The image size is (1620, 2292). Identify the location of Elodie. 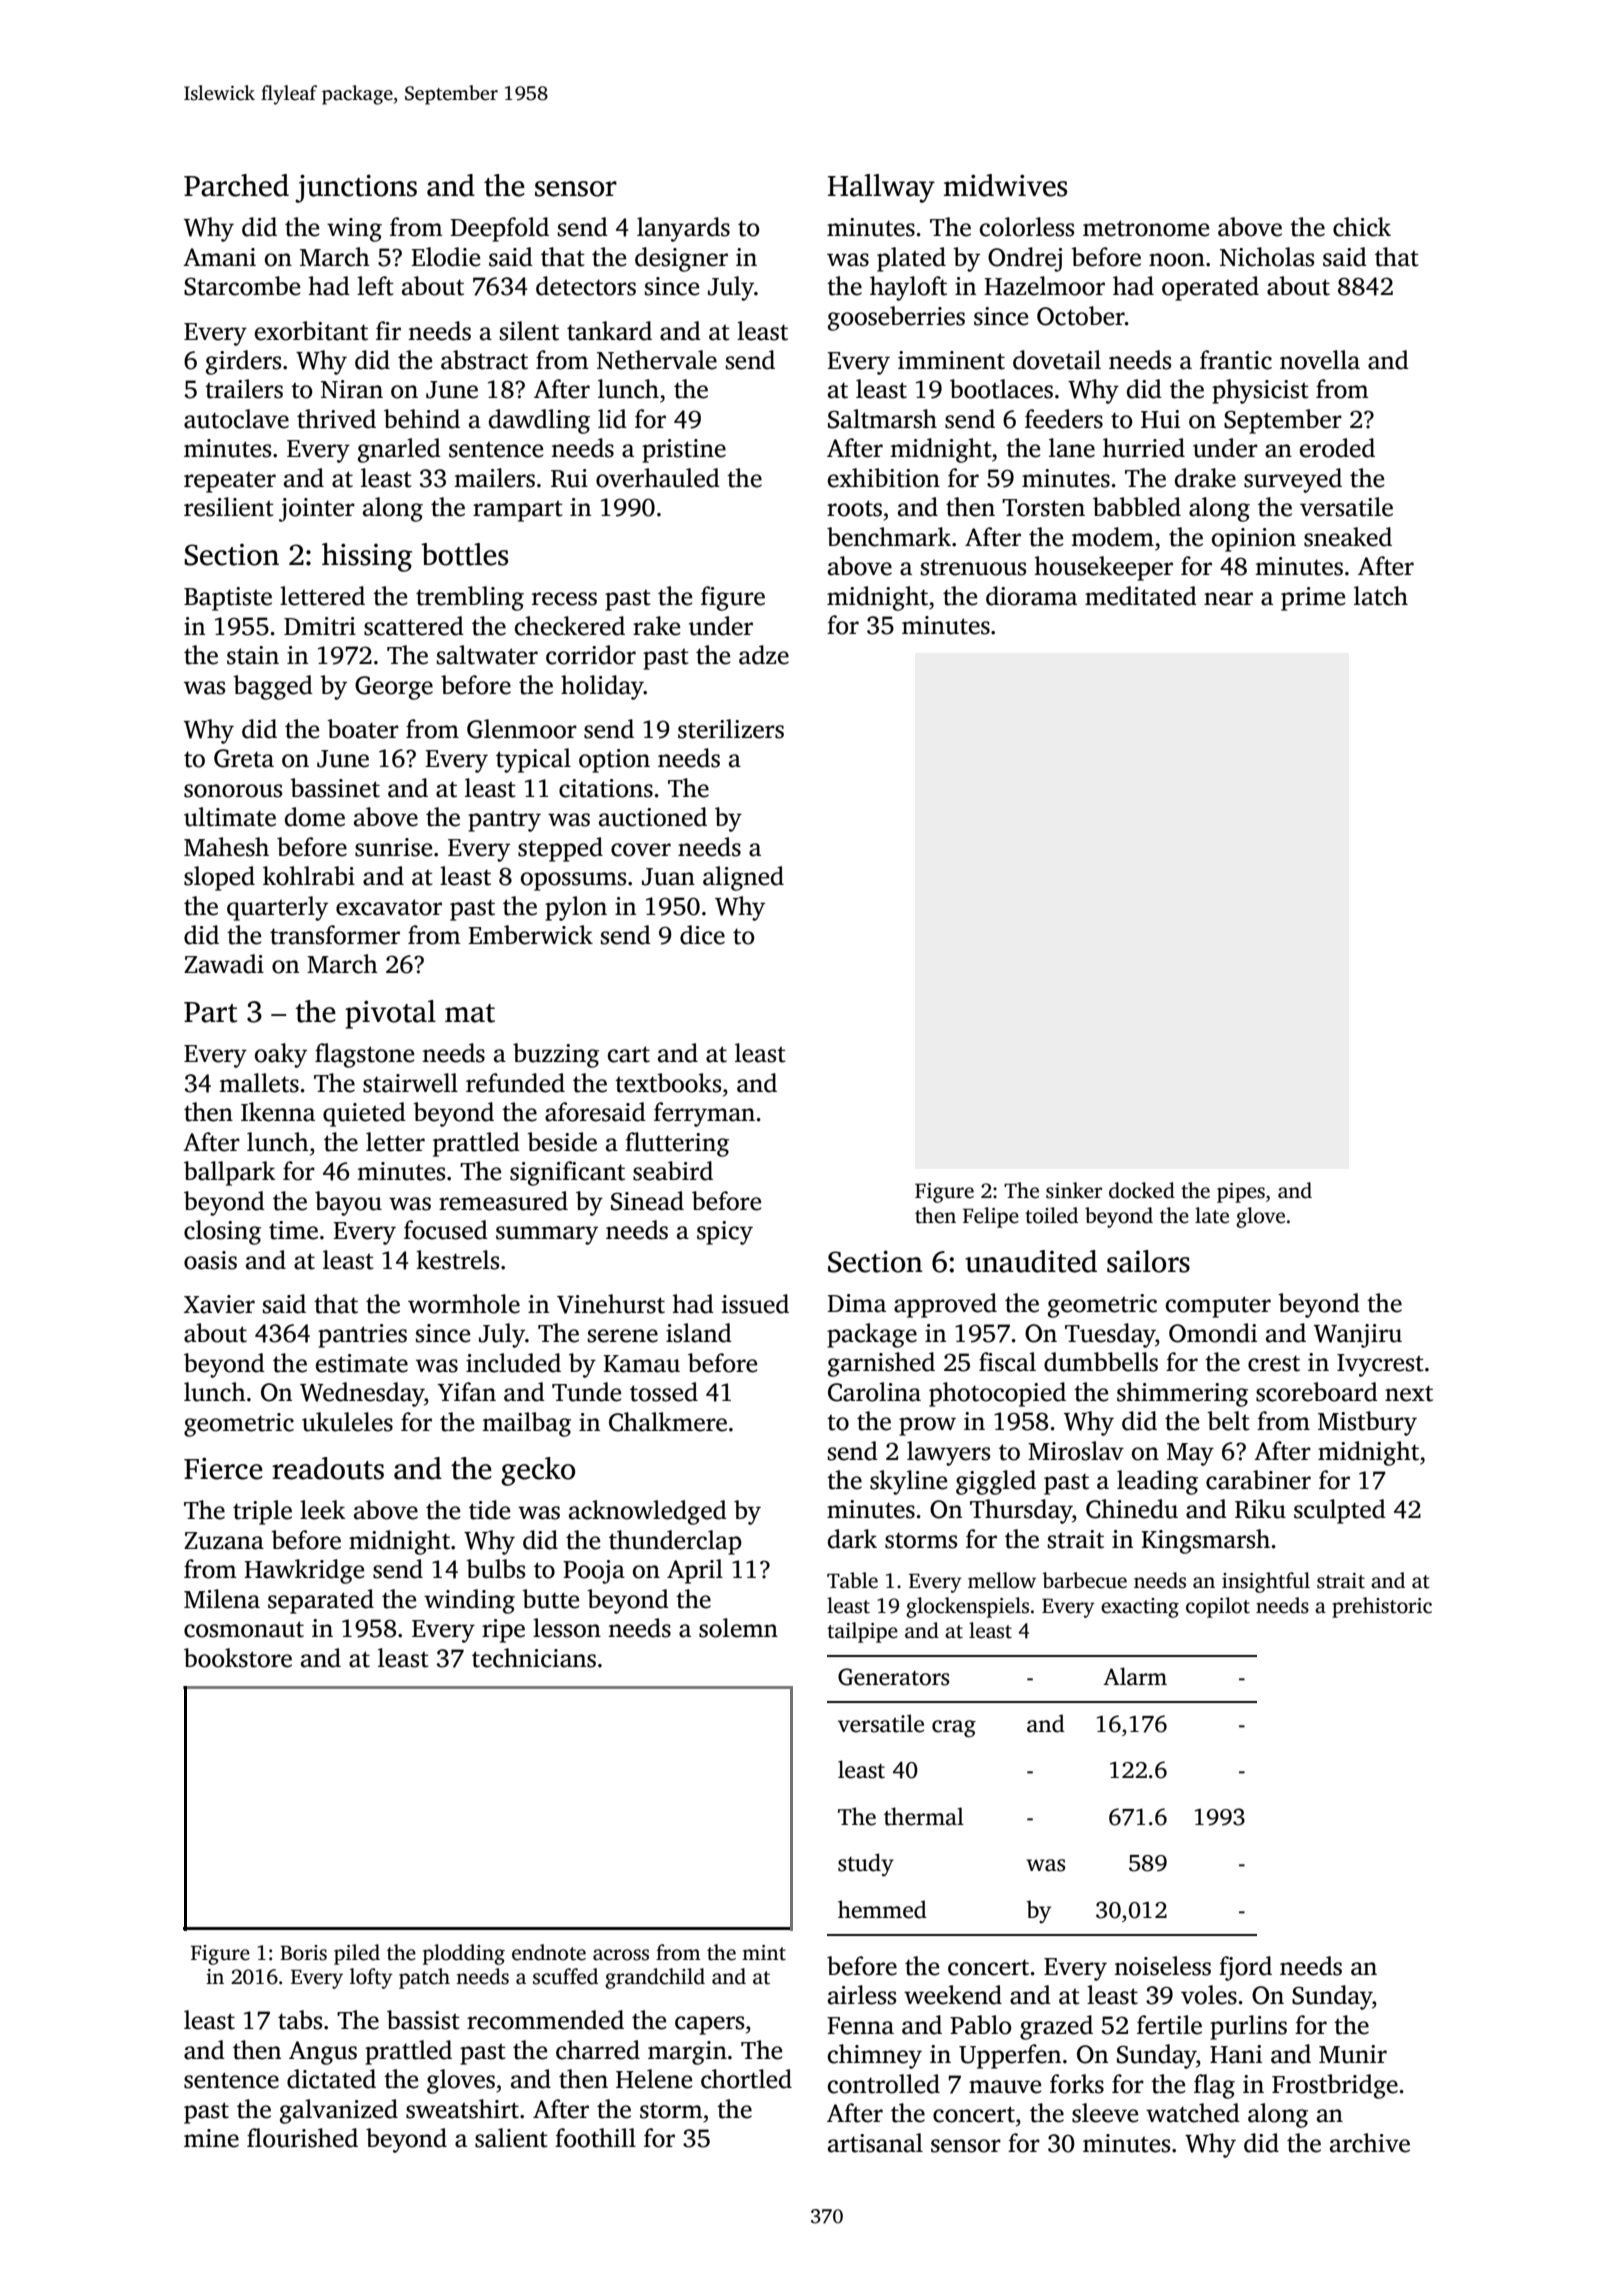
(445, 257).
